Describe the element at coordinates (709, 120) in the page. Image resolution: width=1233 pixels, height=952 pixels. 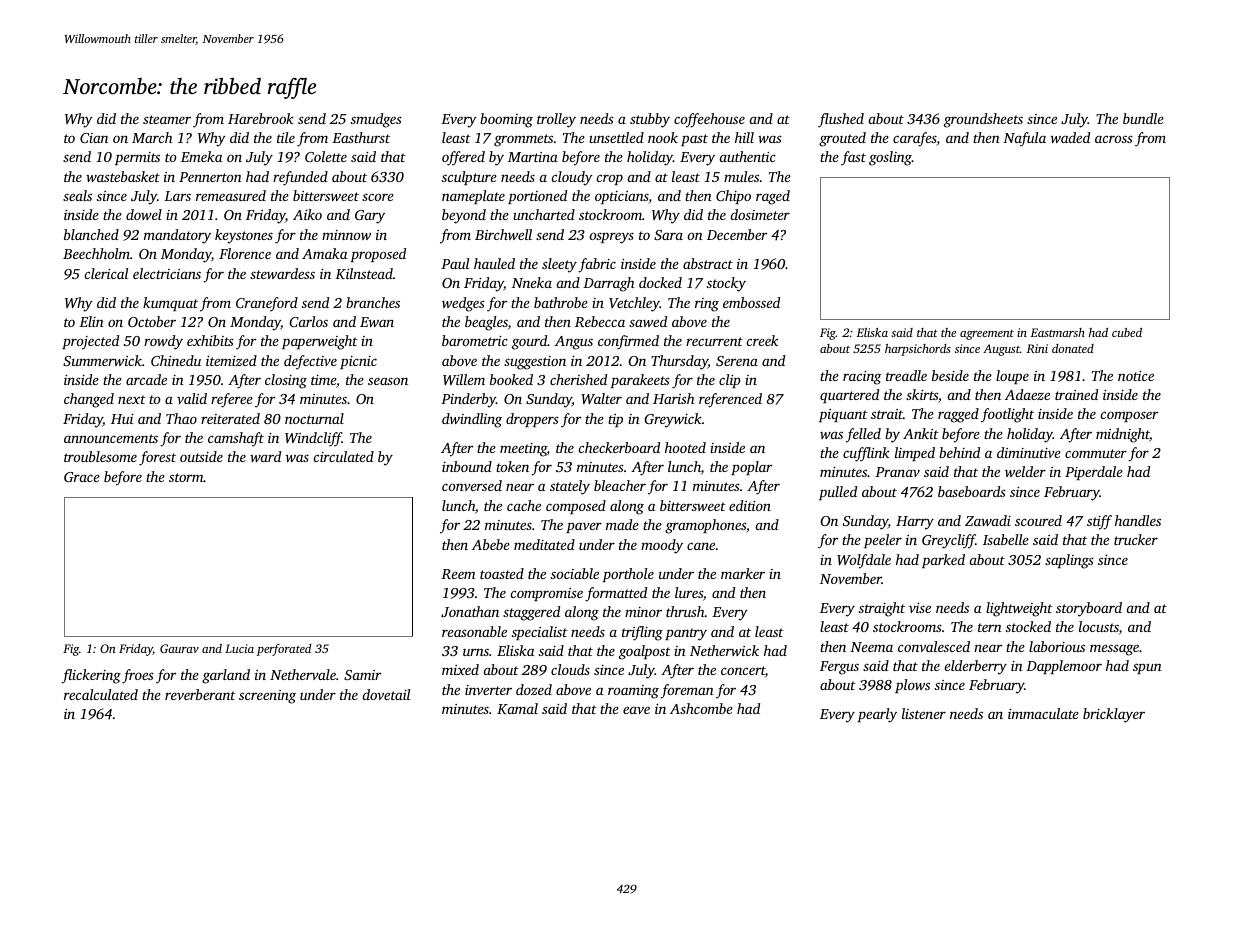
I see `coffeehouse` at that location.
